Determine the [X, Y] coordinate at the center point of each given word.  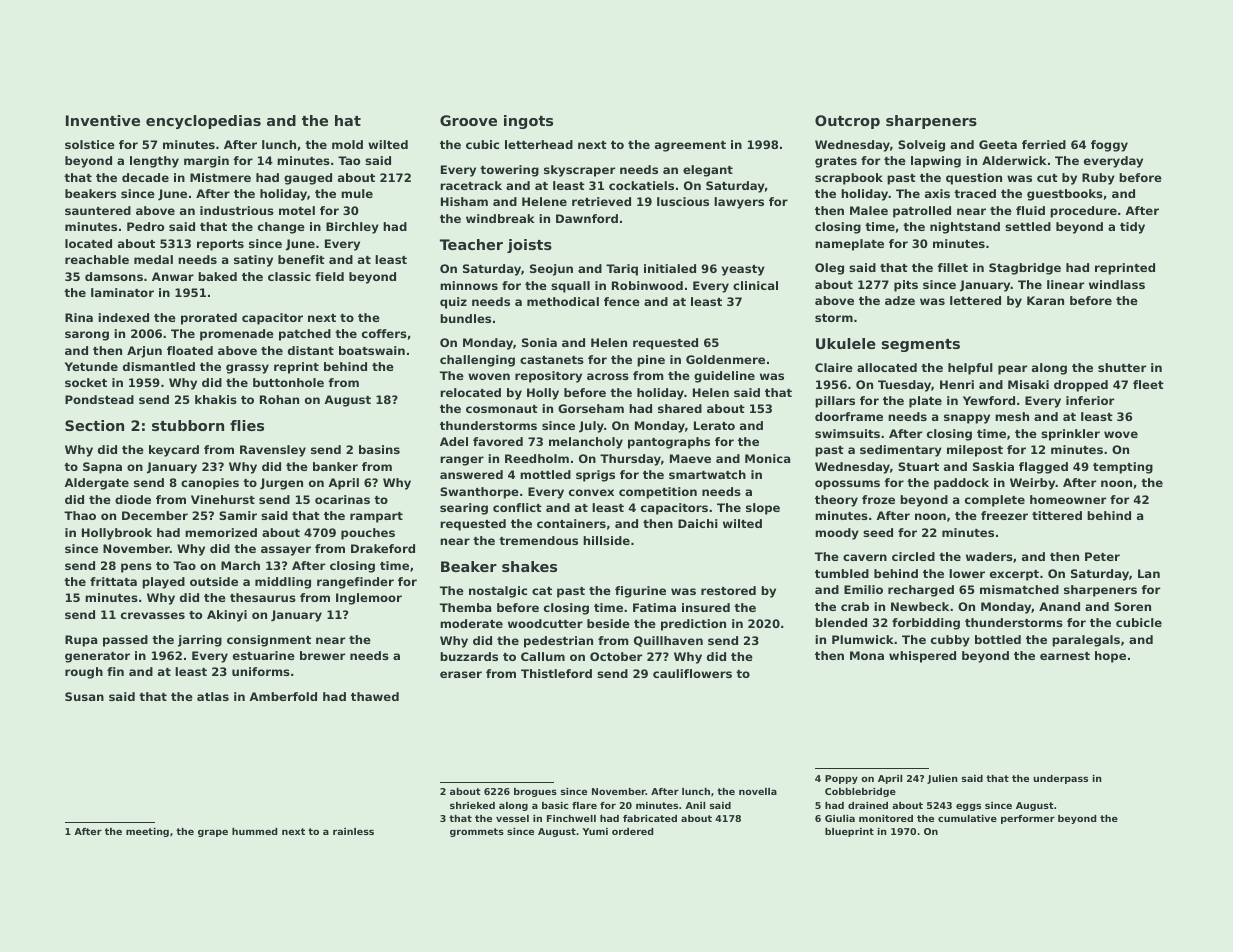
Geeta [998, 144]
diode [133, 499]
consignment [269, 641]
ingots [528, 122]
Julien [942, 779]
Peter [1102, 556]
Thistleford [556, 673]
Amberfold [283, 696]
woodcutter [545, 623]
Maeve [690, 458]
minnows [469, 285]
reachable [97, 259]
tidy [1132, 228]
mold [347, 144]
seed [878, 532]
